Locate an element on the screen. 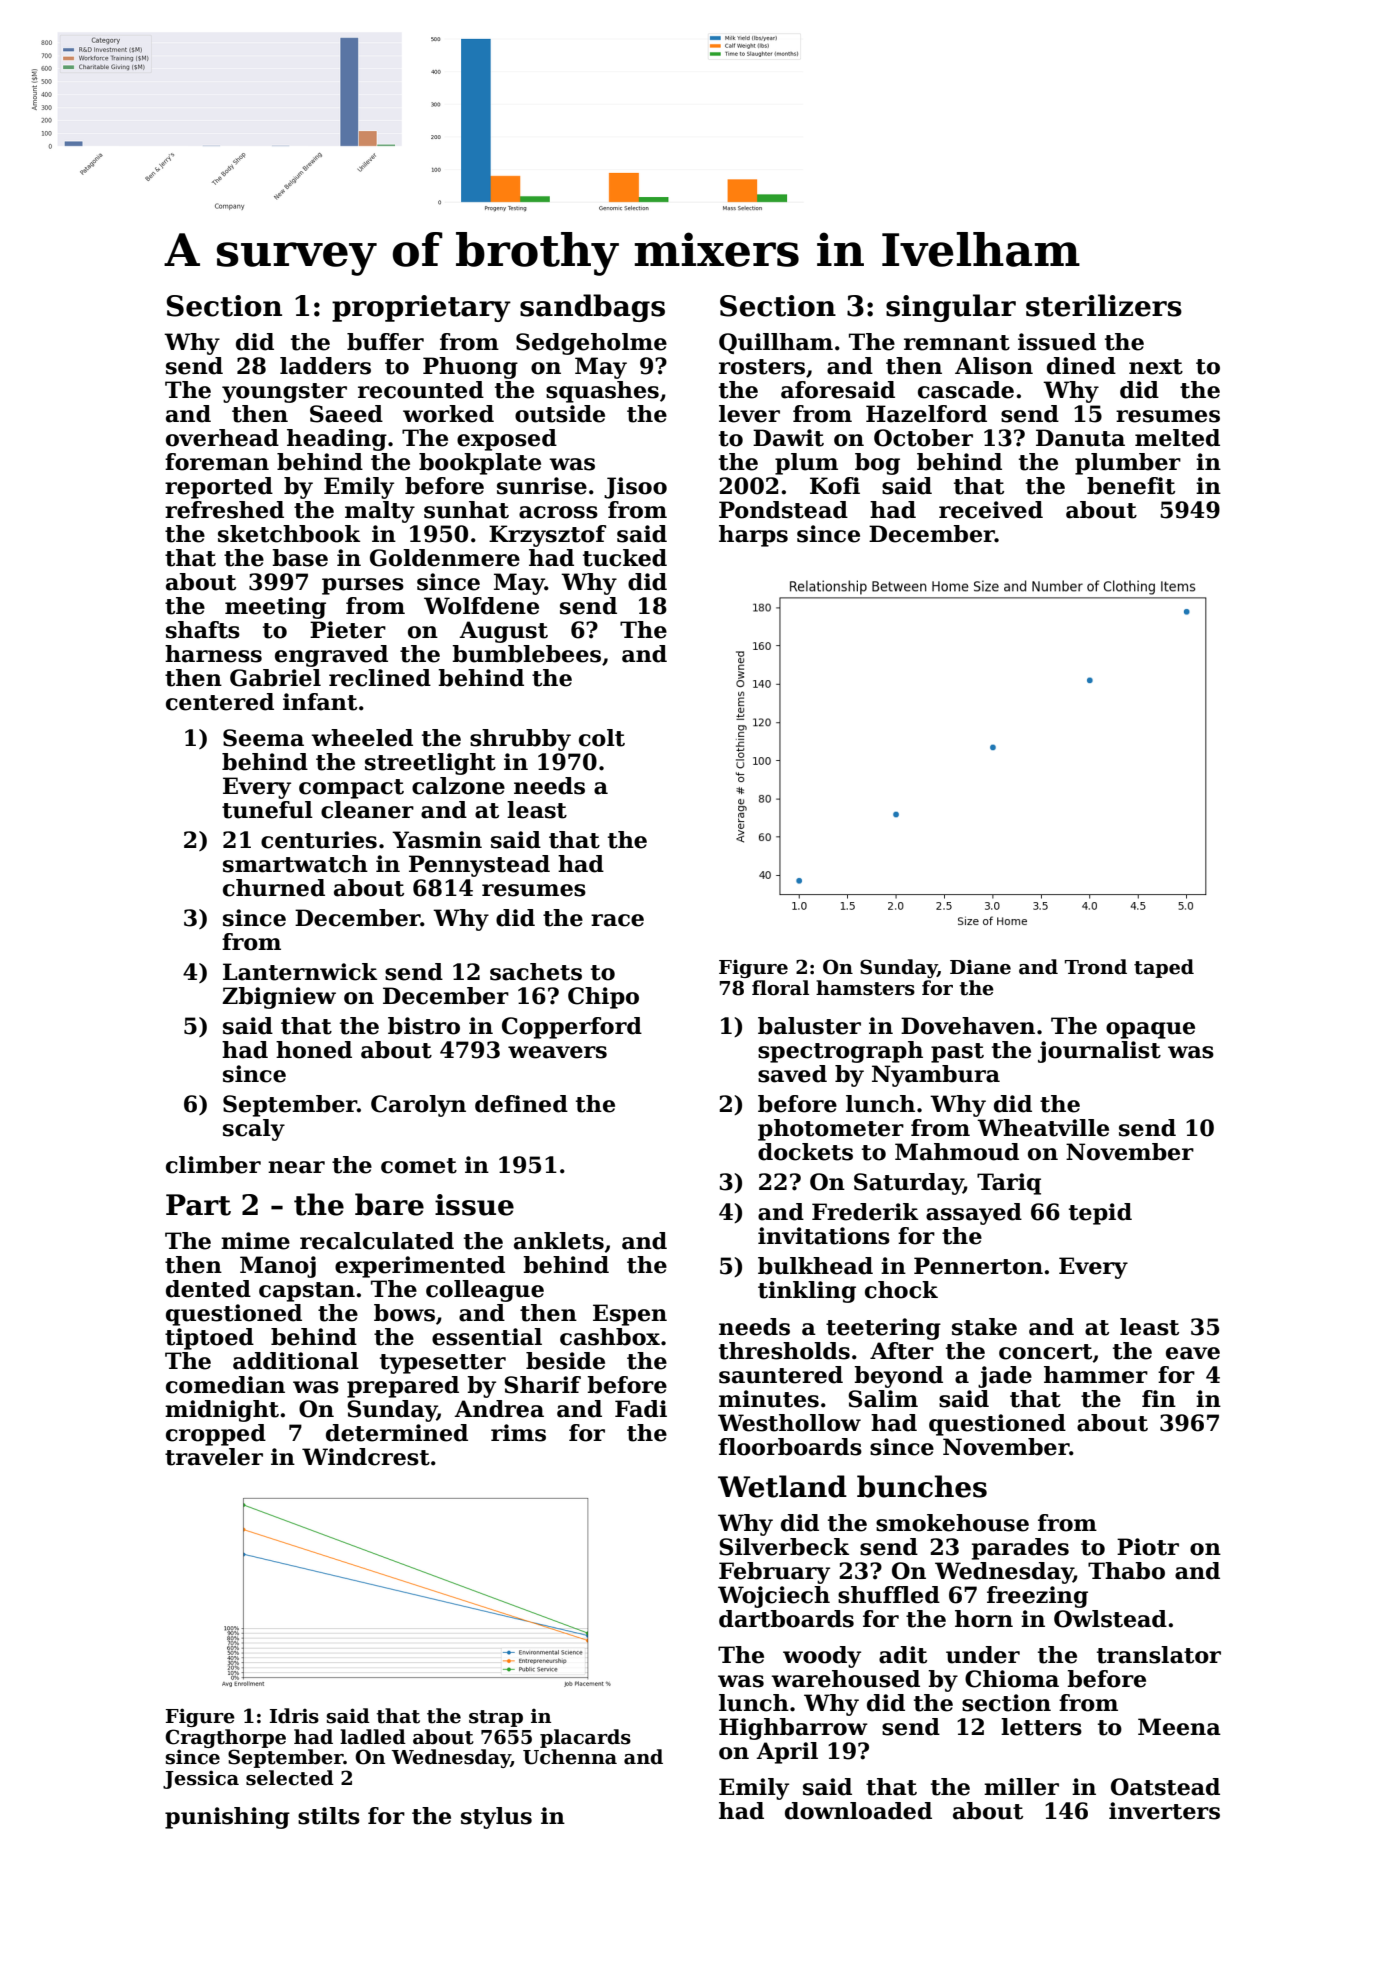  Wheatville is located at coordinates (1043, 1128).
